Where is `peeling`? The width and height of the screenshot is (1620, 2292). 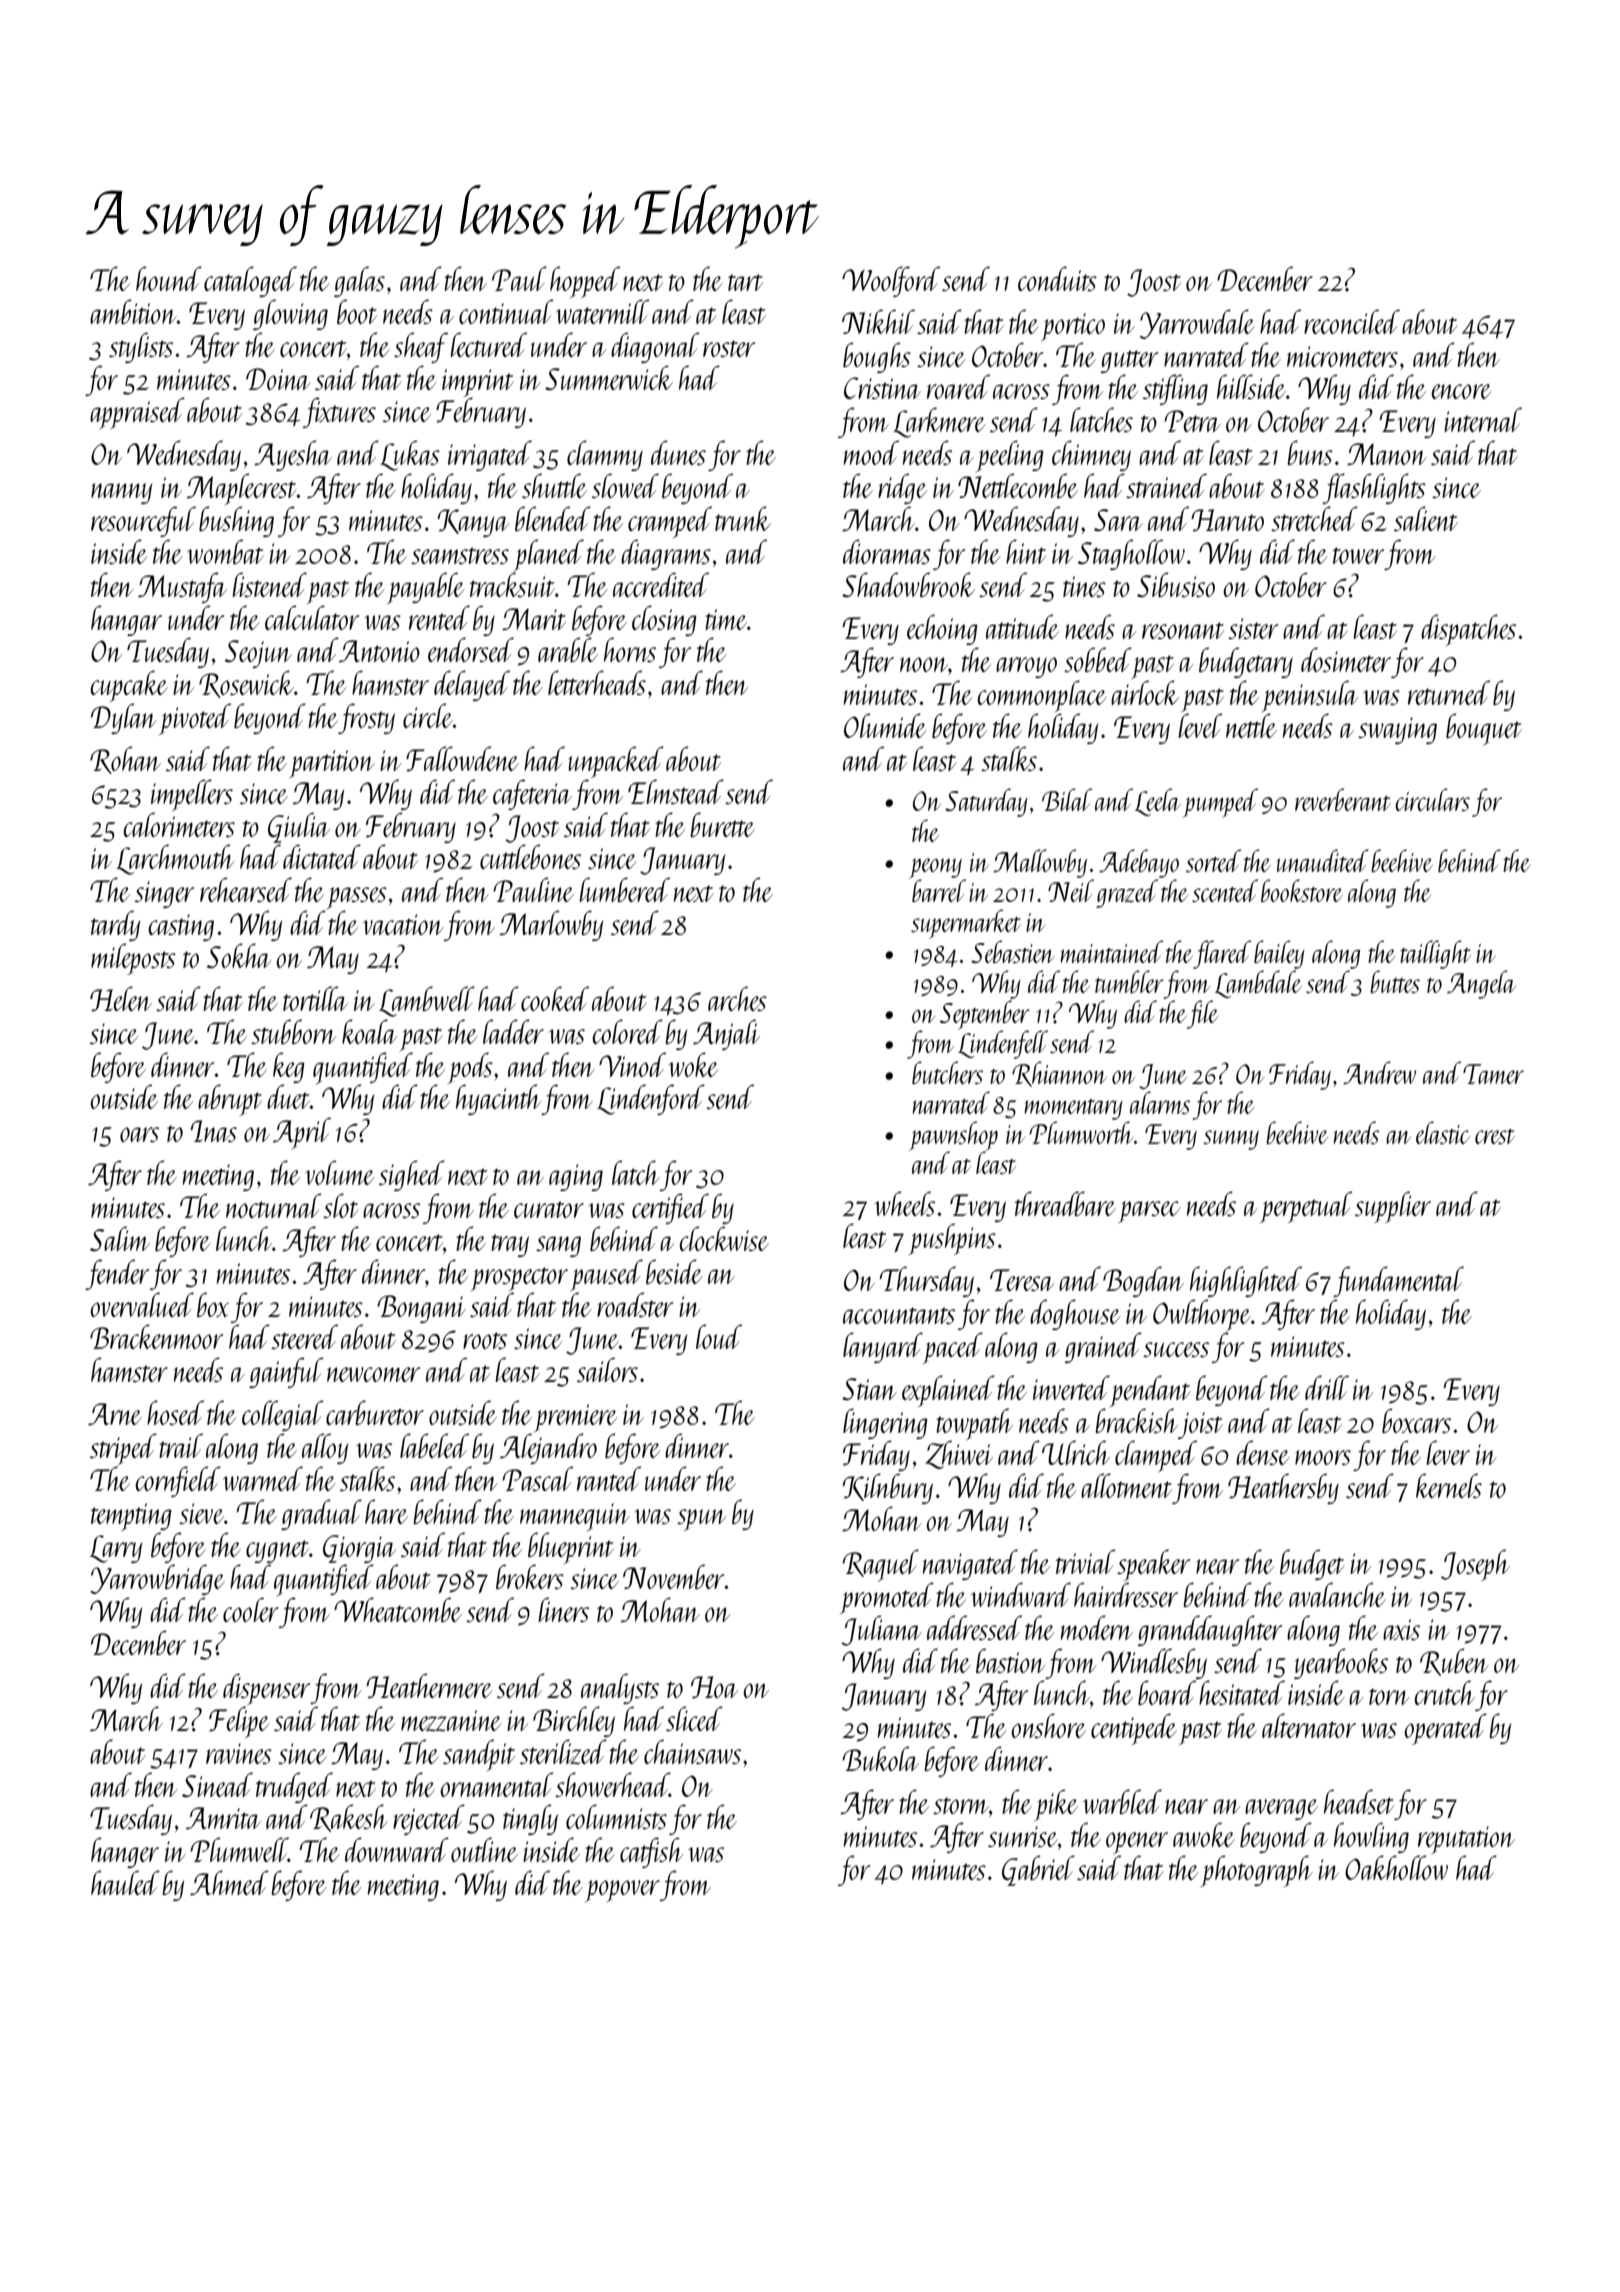 peeling is located at coordinates (1010, 456).
